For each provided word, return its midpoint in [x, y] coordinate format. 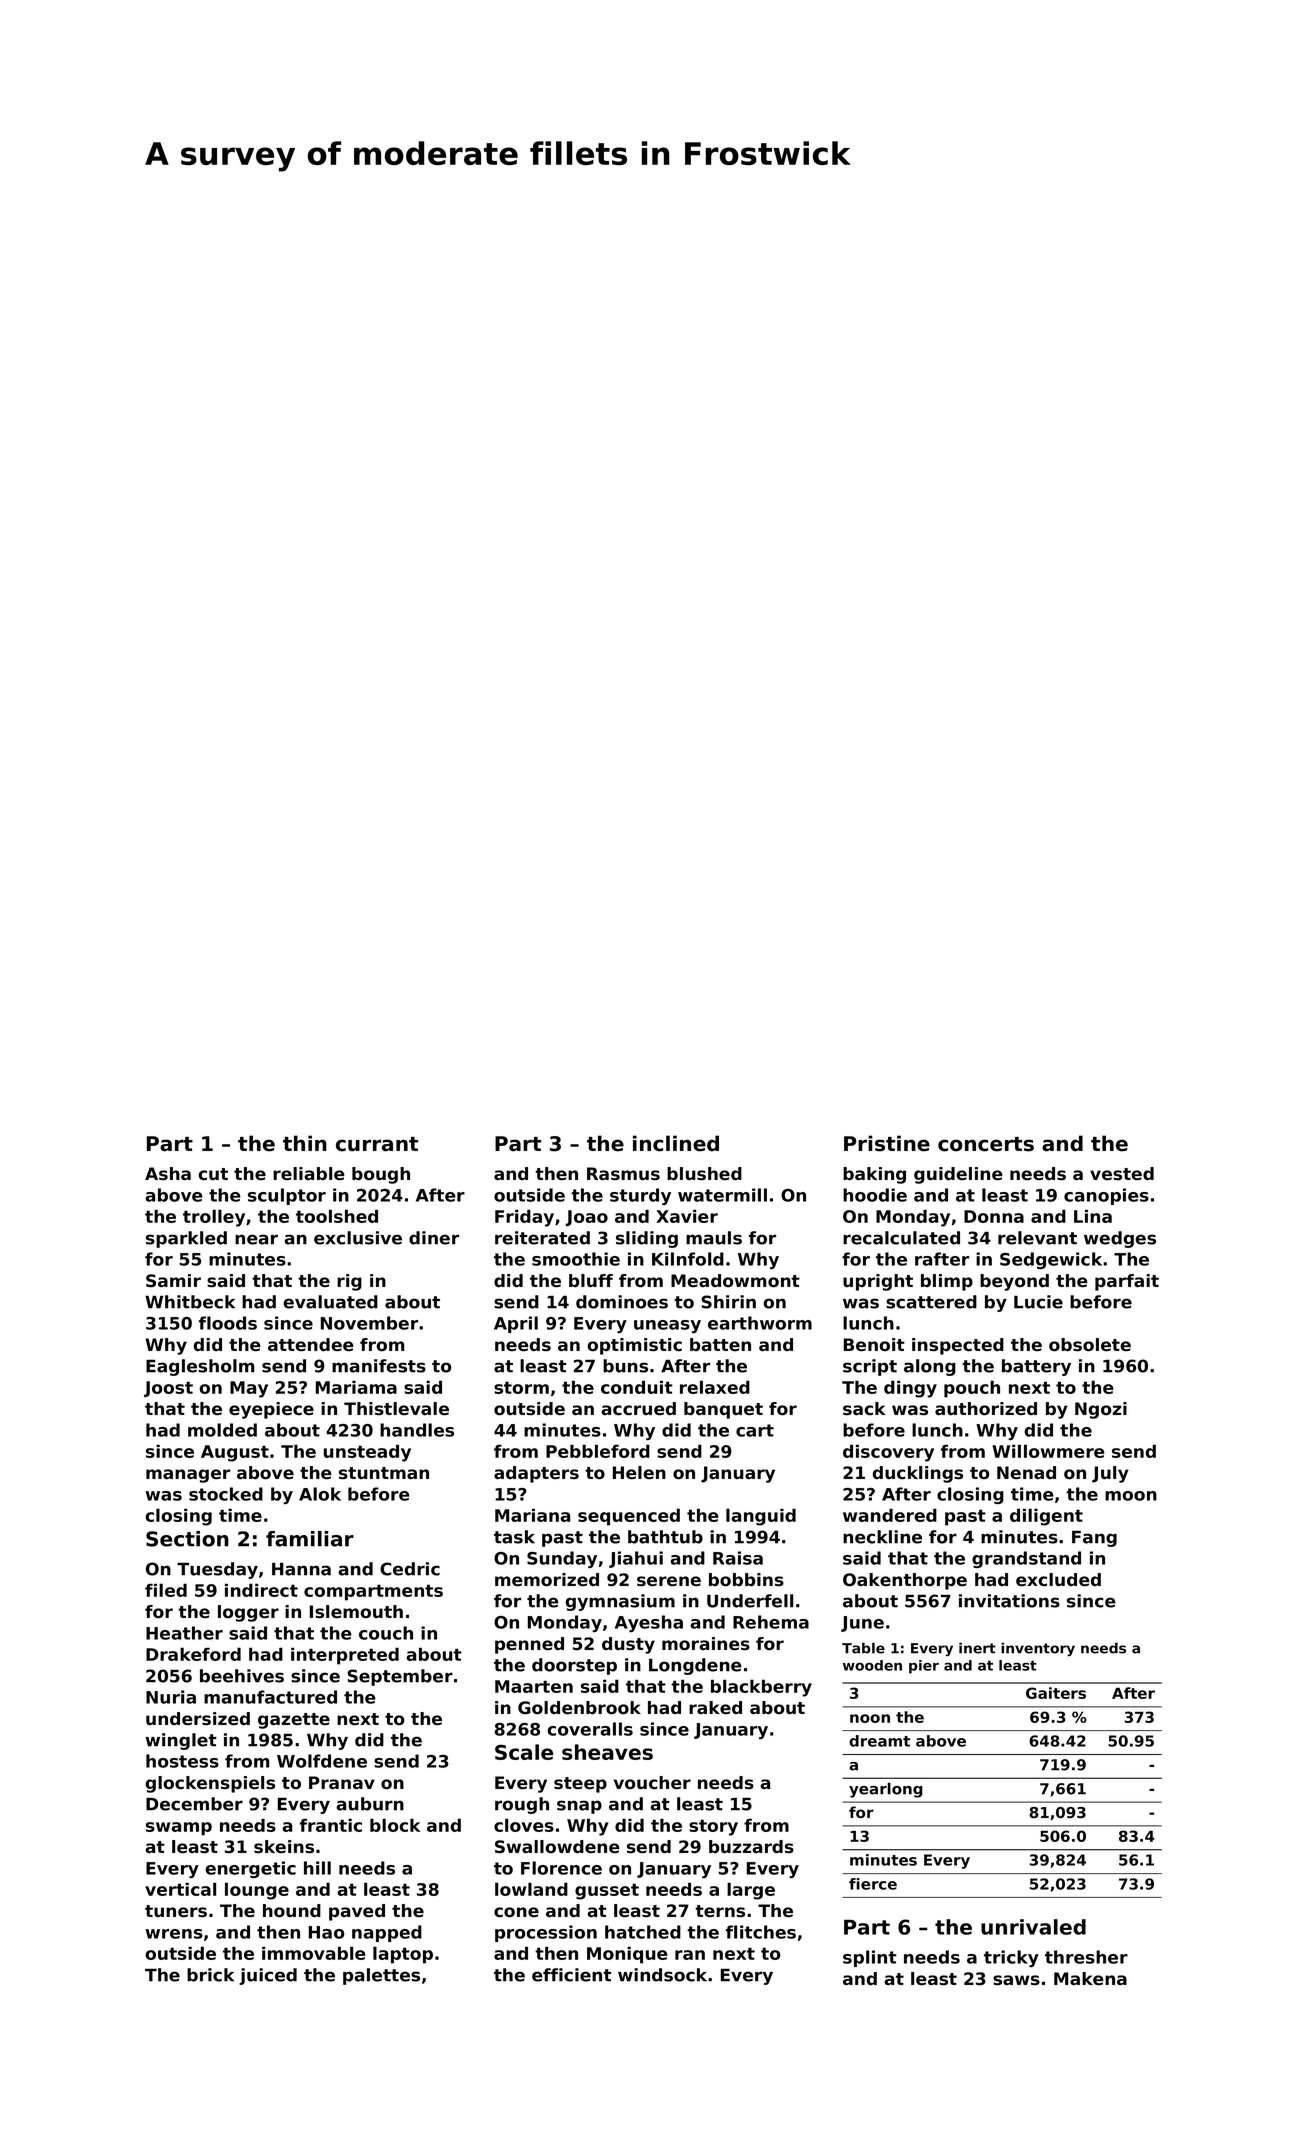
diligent [1046, 1517]
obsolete [1090, 1344]
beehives [242, 1676]
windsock [662, 1975]
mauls [714, 1238]
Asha [168, 1174]
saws [1016, 1980]
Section [187, 1539]
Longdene [695, 1666]
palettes [381, 1976]
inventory [1038, 1649]
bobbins [746, 1579]
